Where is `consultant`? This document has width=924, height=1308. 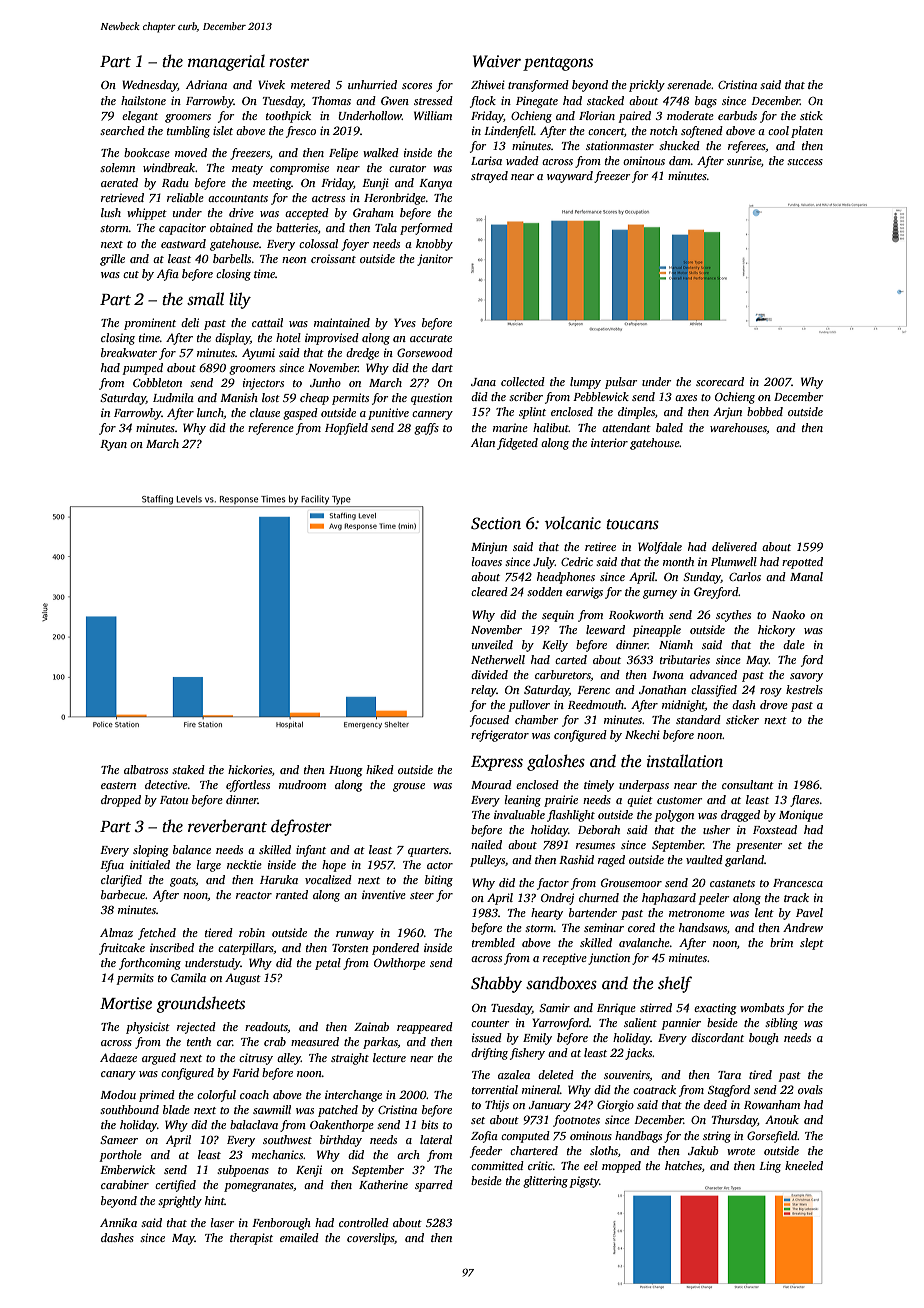 consultant is located at coordinates (748, 784).
